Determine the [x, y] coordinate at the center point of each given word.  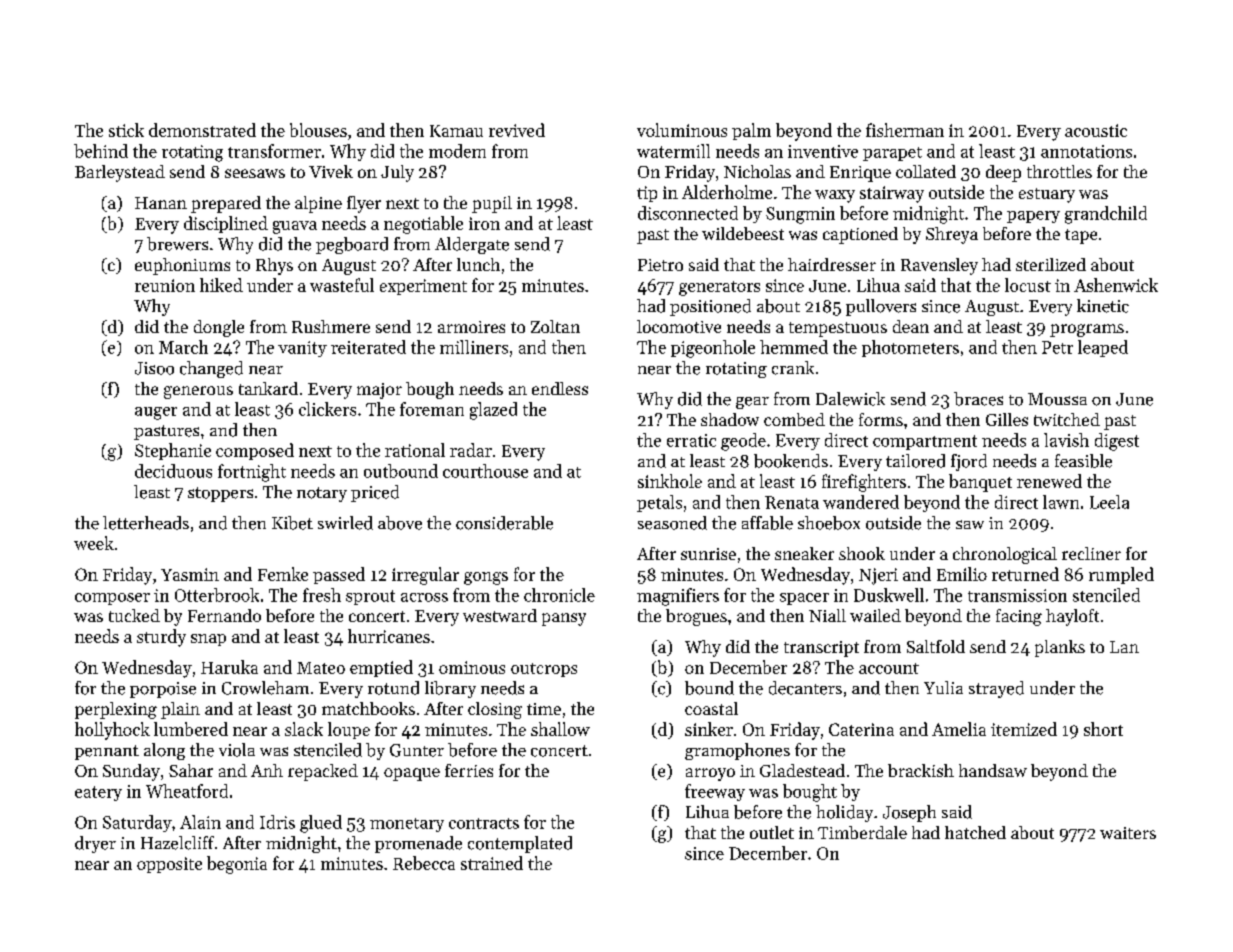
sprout [370, 597]
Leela [1109, 502]
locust [1028, 285]
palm [751, 131]
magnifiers [678, 597]
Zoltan [555, 326]
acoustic [1096, 130]
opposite [169, 865]
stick [126, 130]
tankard [268, 388]
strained [492, 863]
